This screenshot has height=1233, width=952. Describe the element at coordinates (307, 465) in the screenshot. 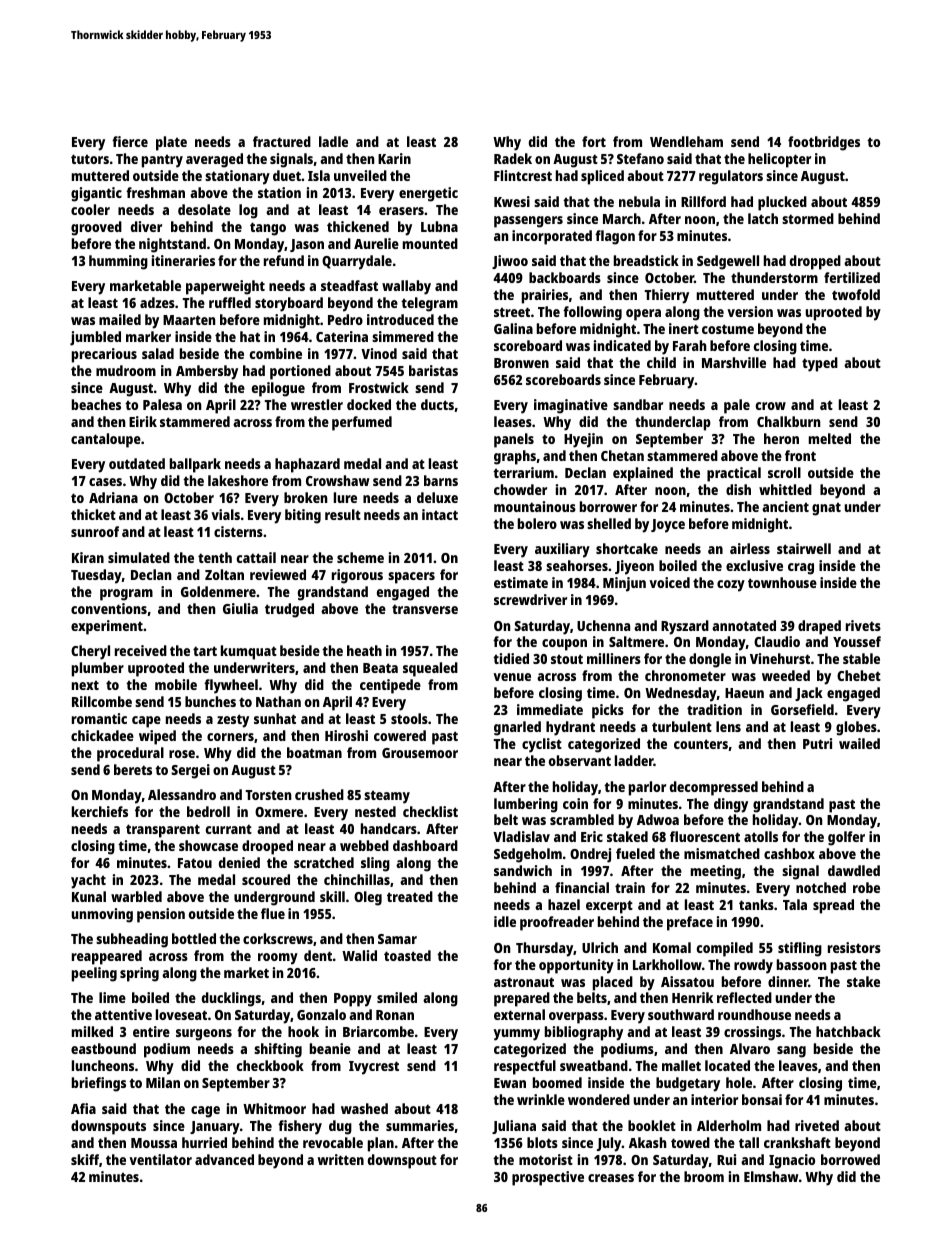

I see `haphazard` at that location.
